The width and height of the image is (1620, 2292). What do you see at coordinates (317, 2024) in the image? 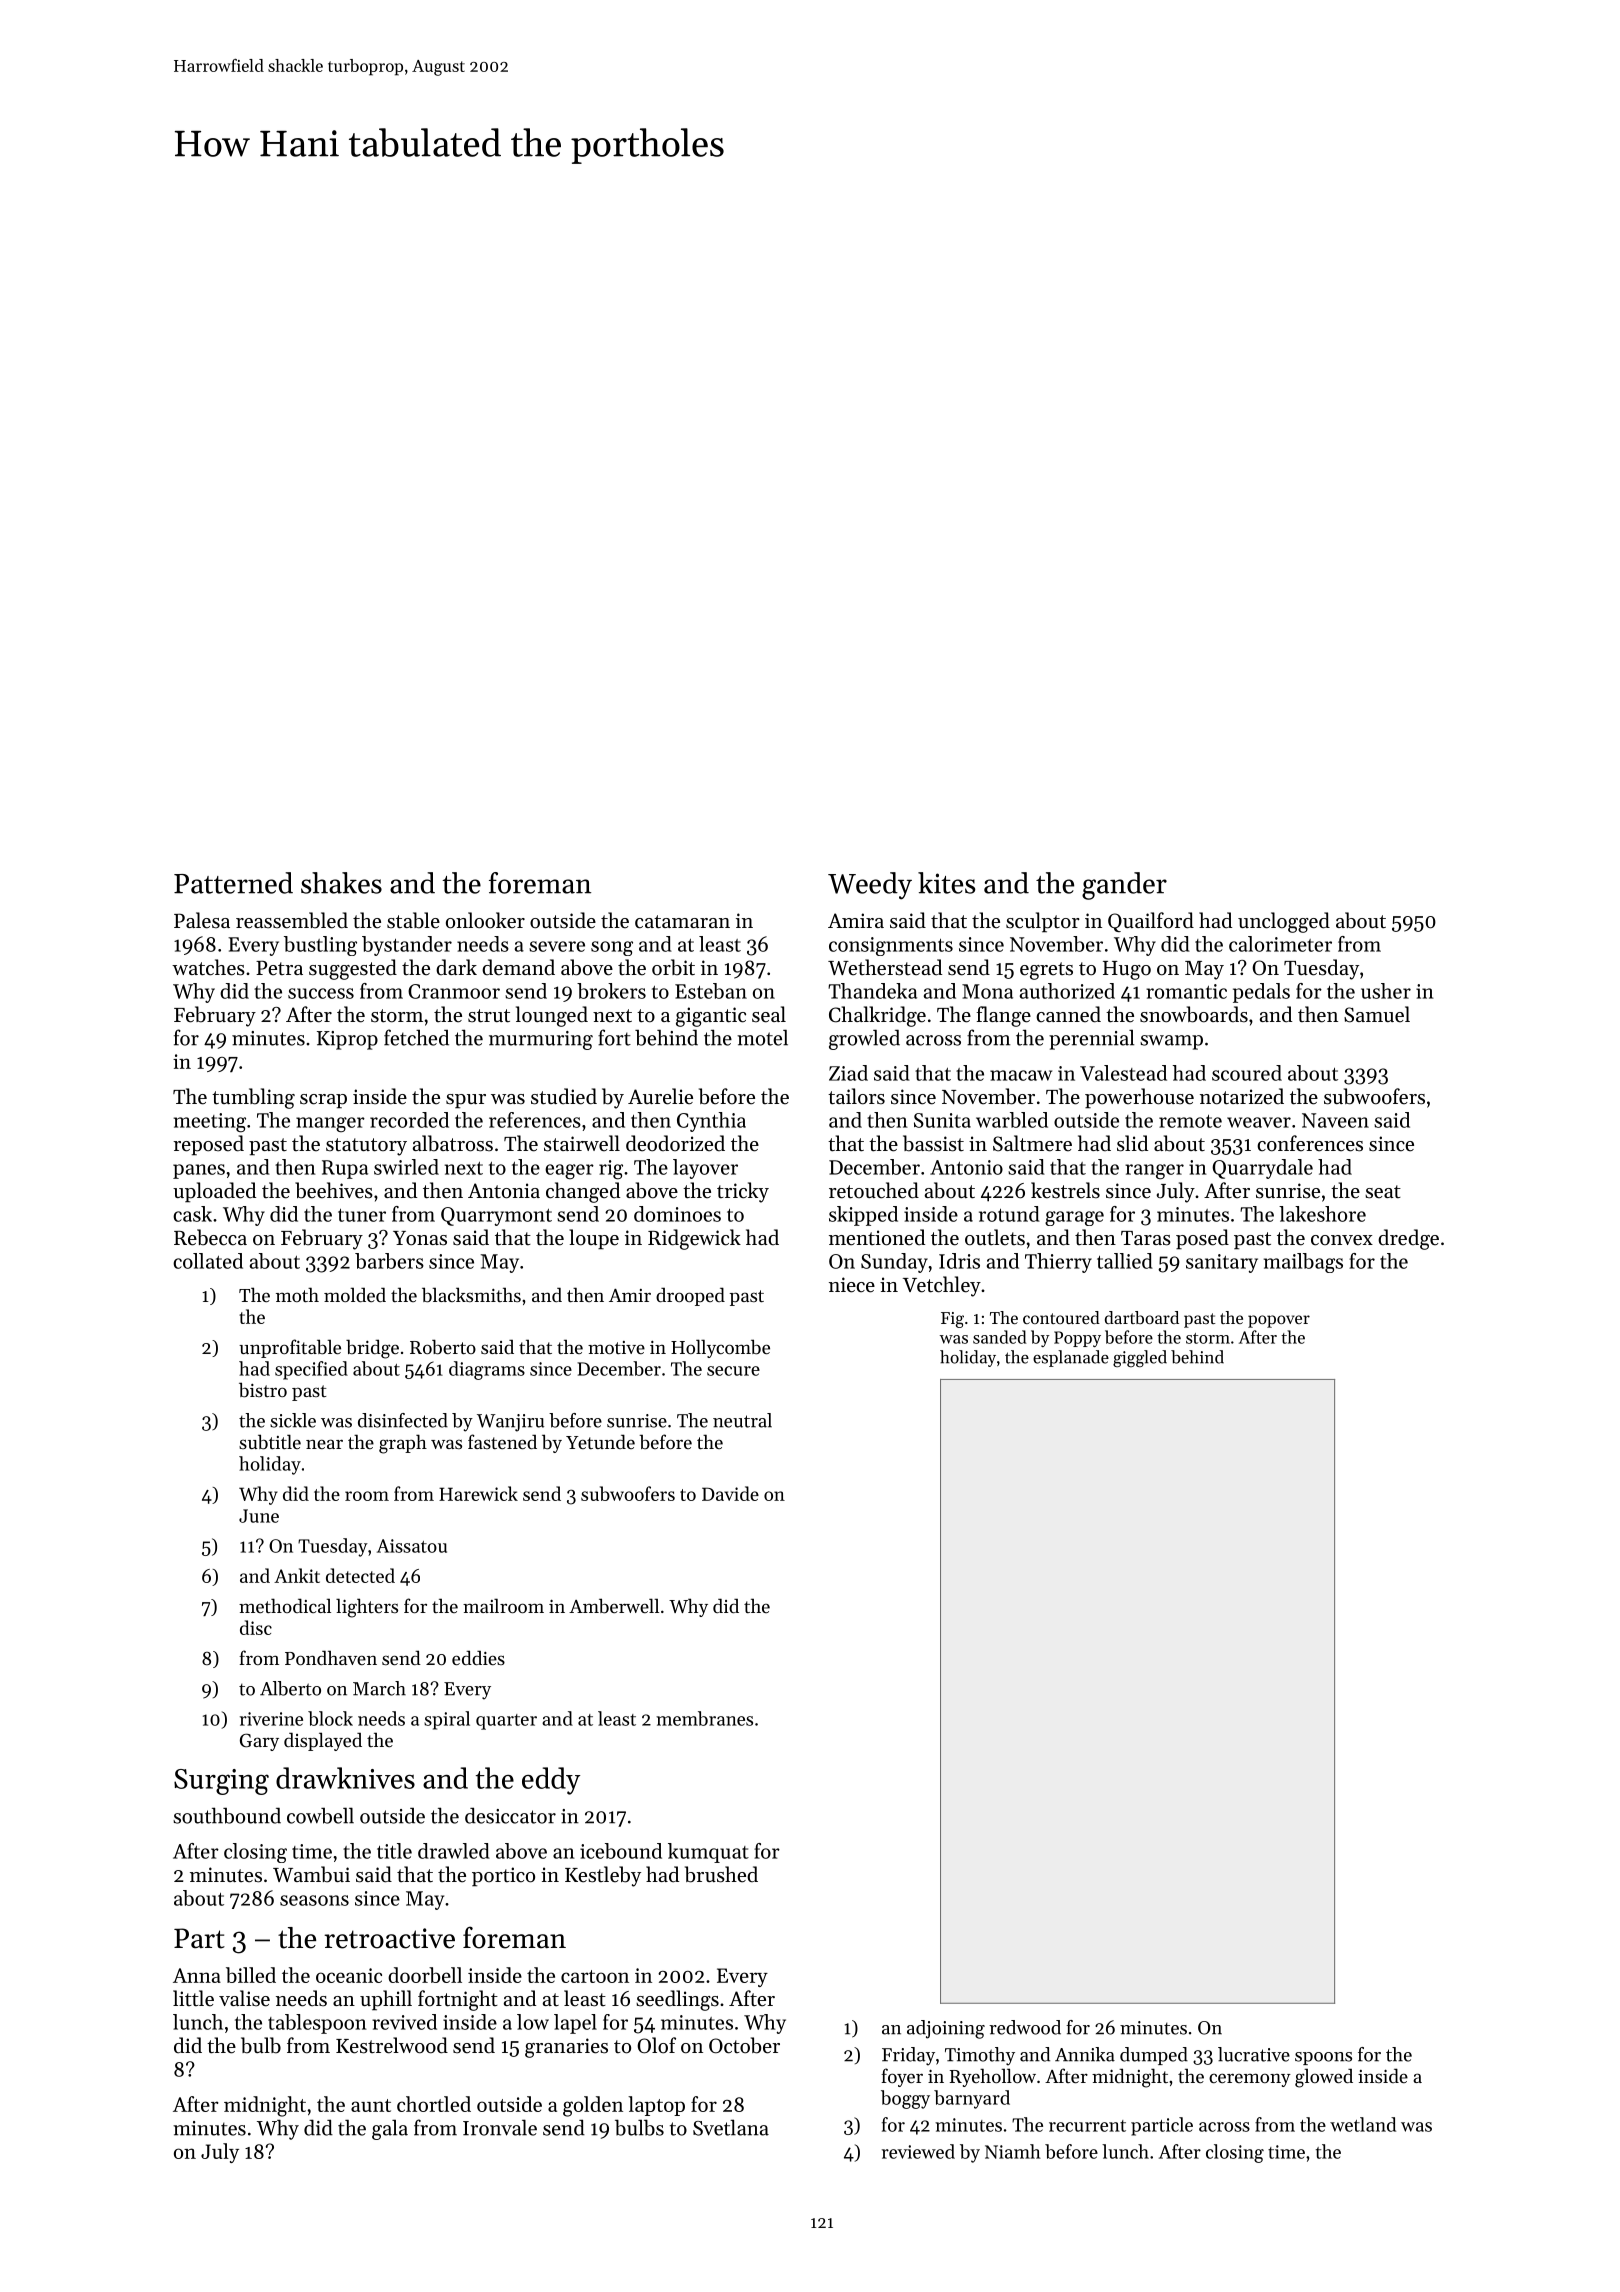
I see `tablespoon` at bounding box center [317, 2024].
